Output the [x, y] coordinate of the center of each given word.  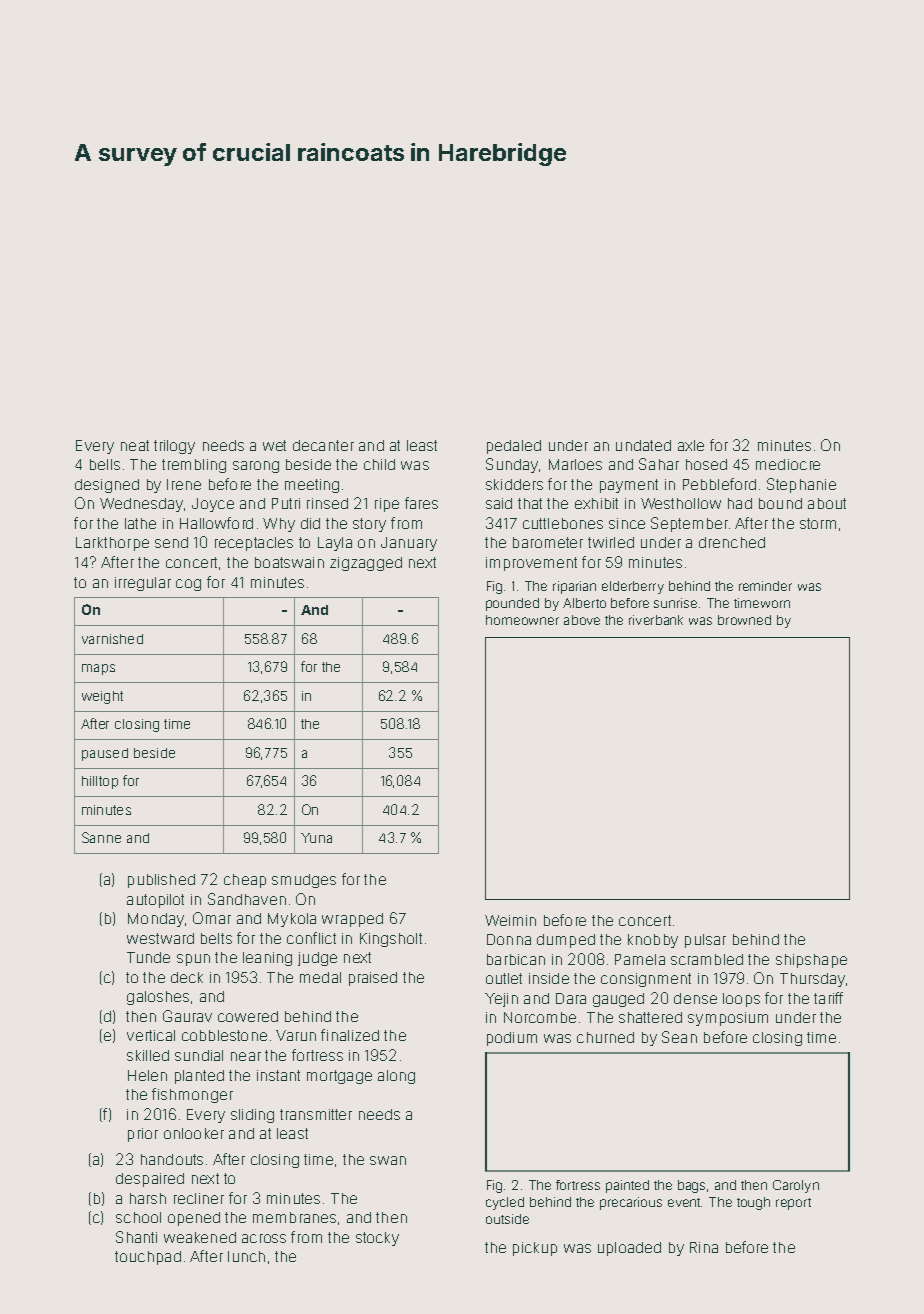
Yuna [316, 838]
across [264, 1238]
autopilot [155, 901]
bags [691, 1186]
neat [135, 445]
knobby [653, 941]
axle [691, 445]
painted [627, 1186]
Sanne [101, 837]
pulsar [705, 941]
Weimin [510, 920]
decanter [323, 445]
